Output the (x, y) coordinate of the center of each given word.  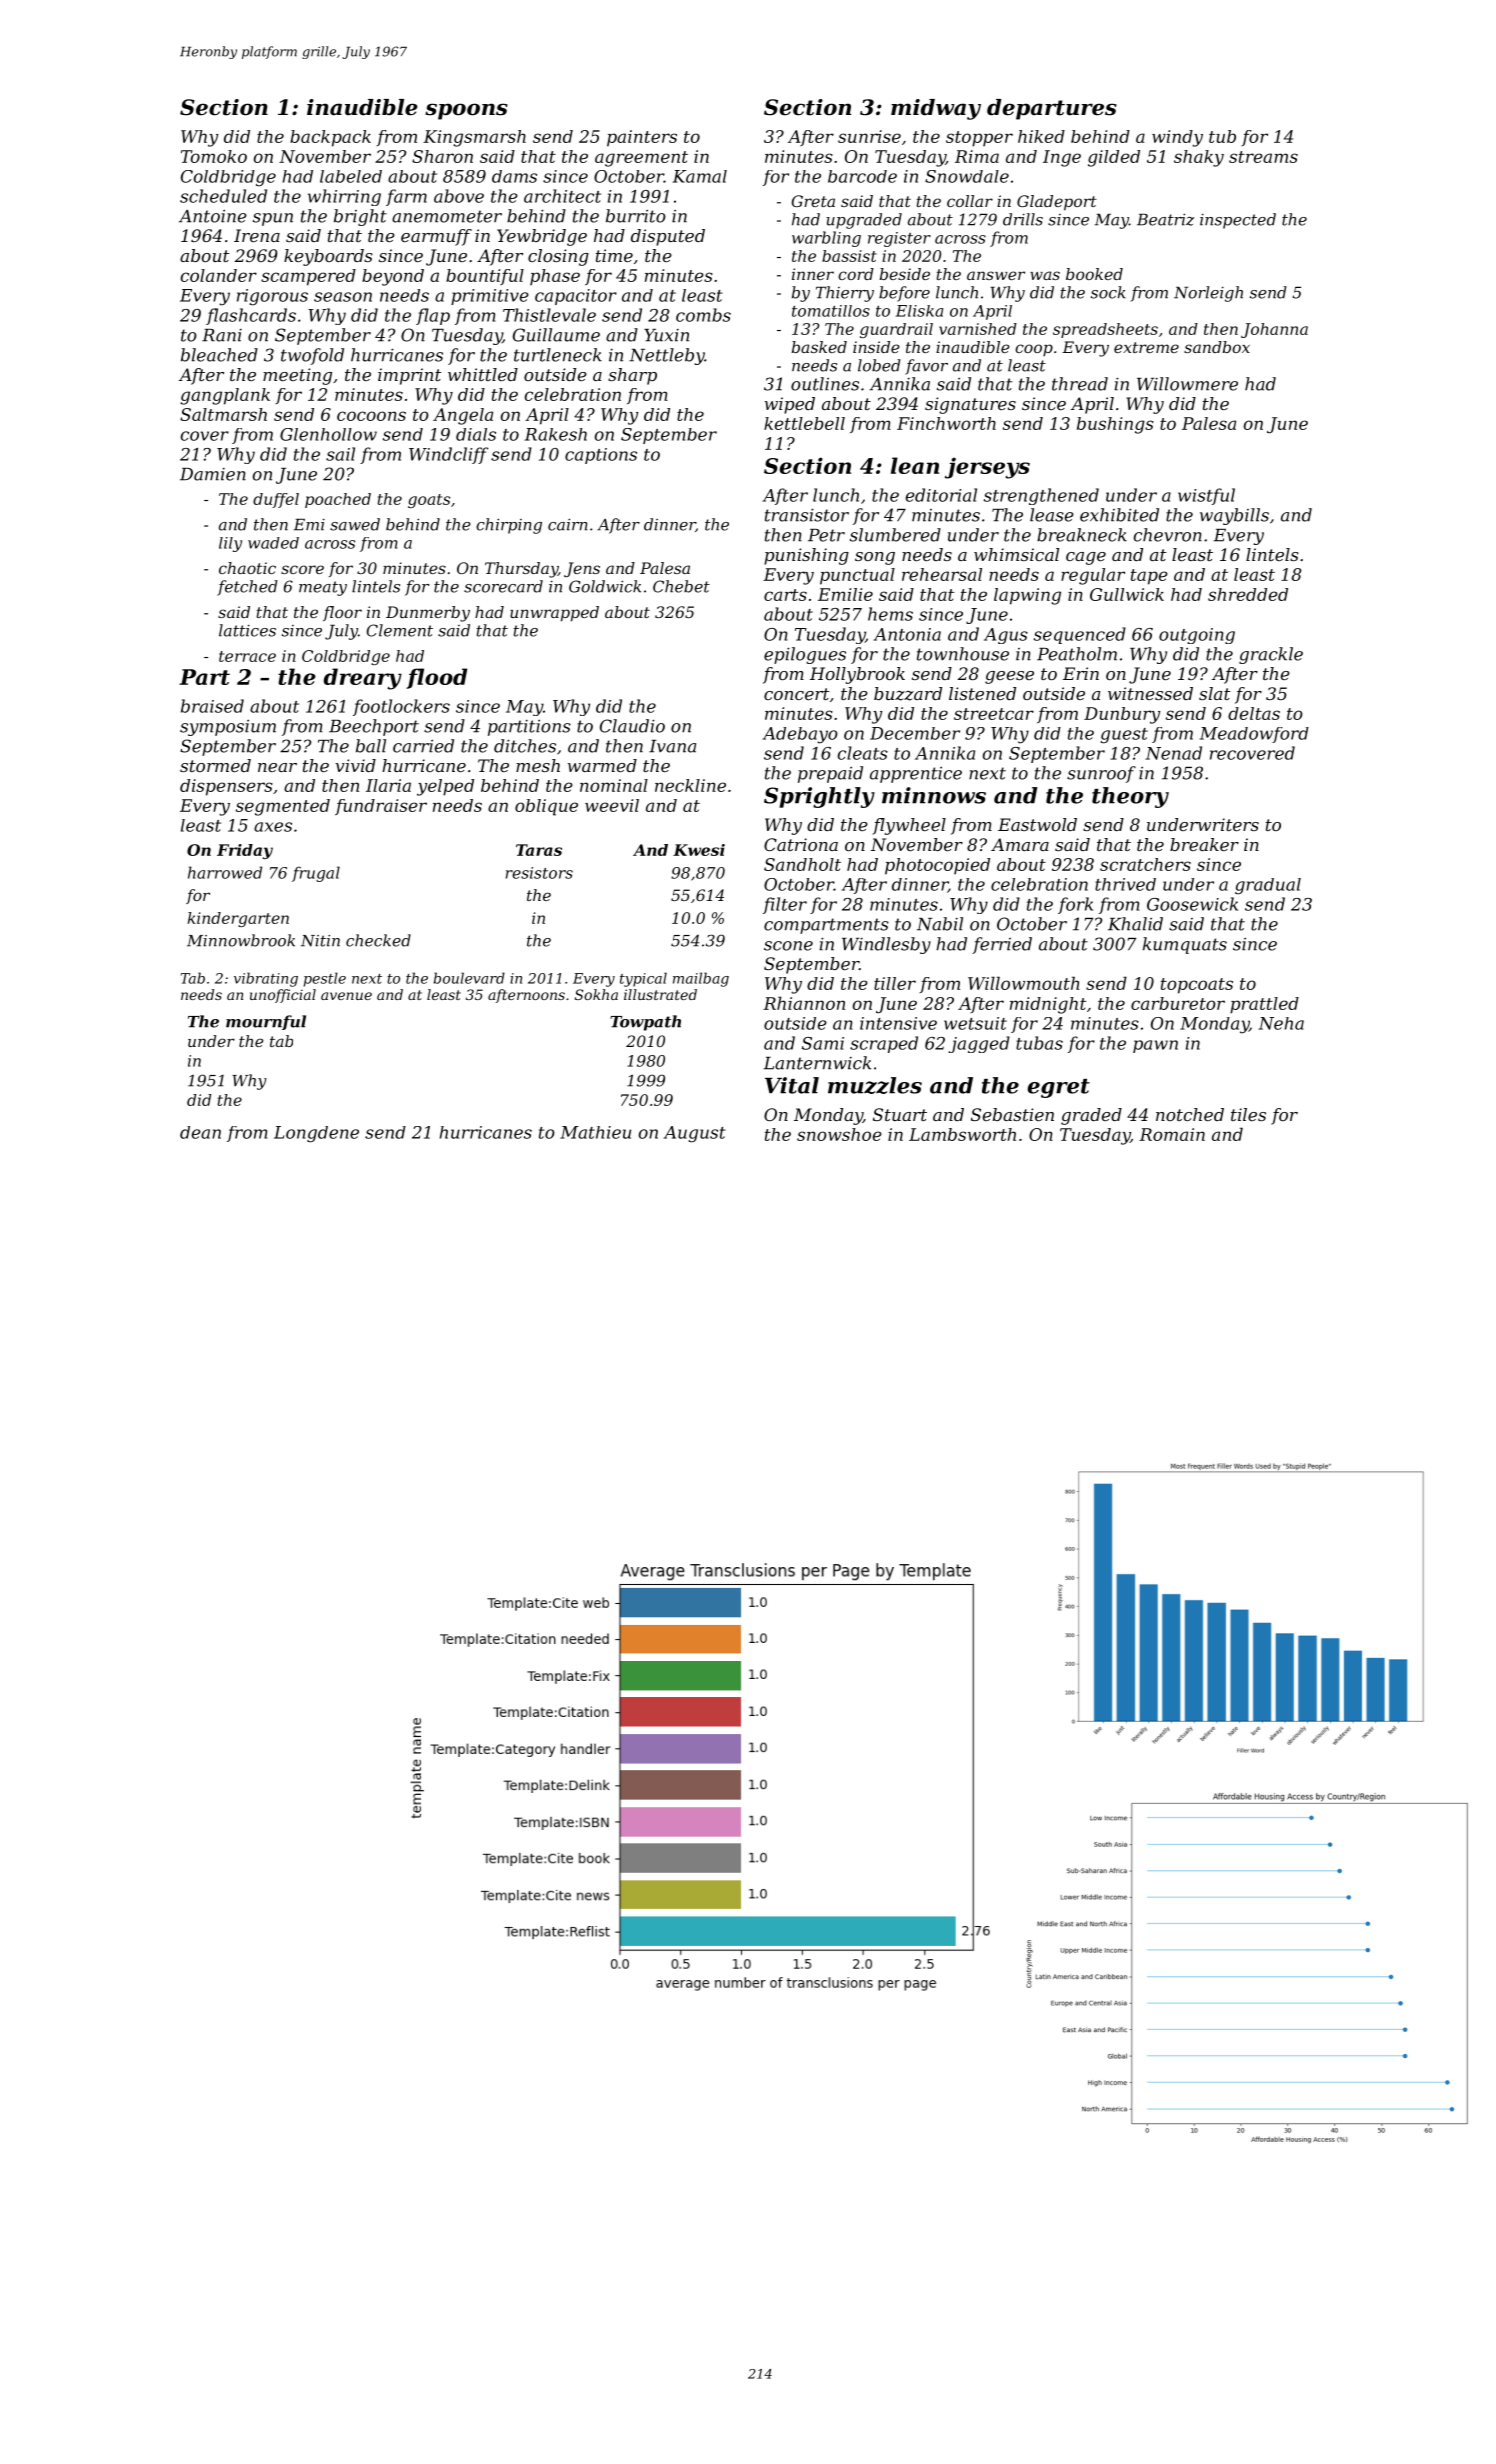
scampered (308, 277)
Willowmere (1187, 384)
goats (429, 501)
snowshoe (839, 1134)
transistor (807, 515)
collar (970, 201)
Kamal (700, 176)
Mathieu (595, 1132)
